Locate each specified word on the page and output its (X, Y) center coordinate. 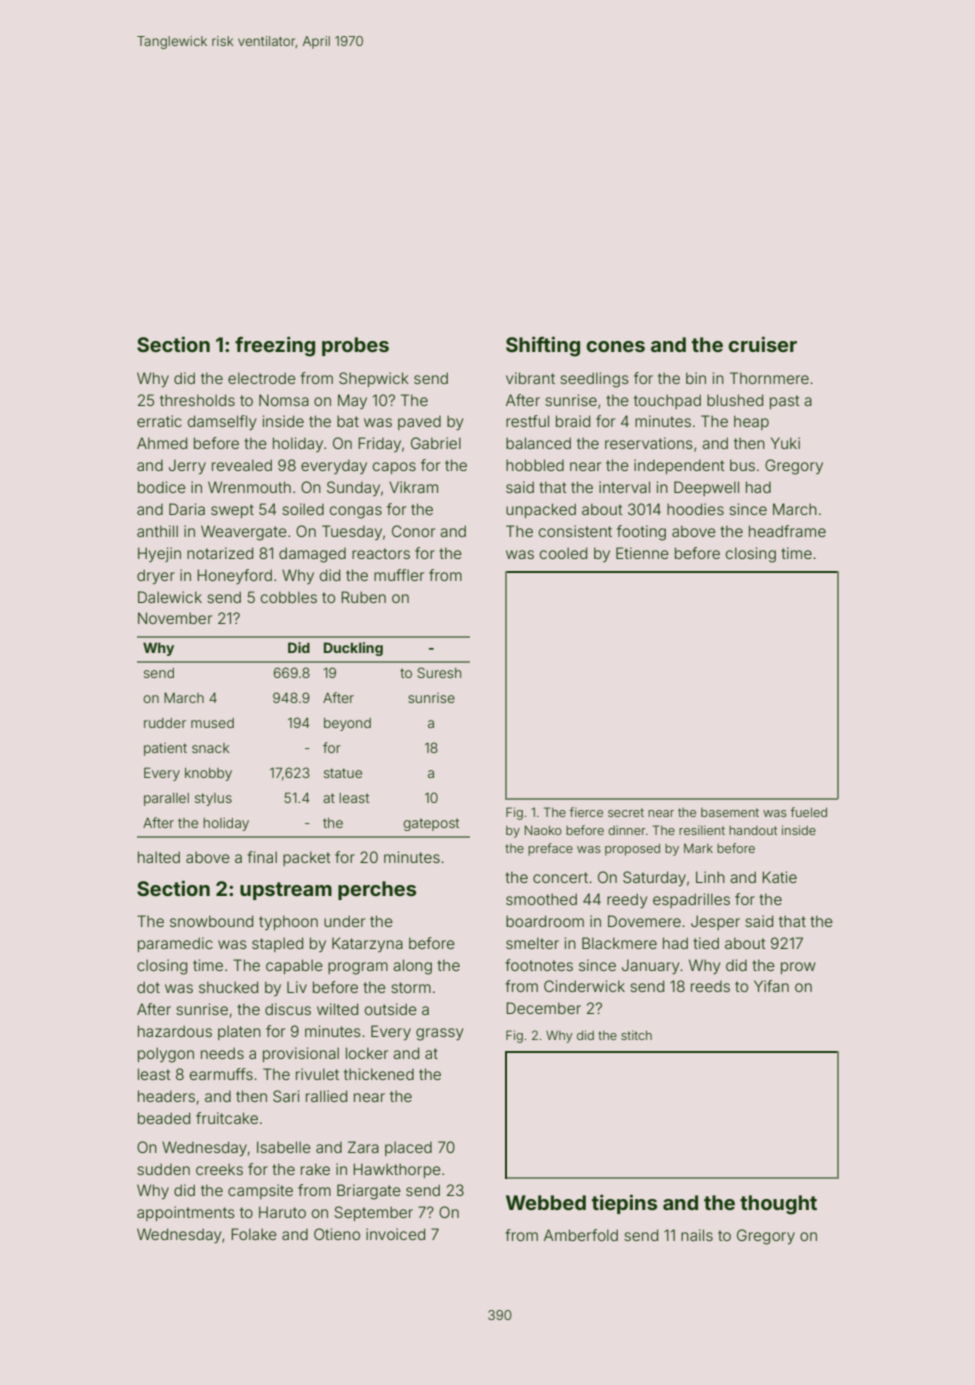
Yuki (785, 443)
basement (730, 812)
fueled (809, 812)
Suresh (439, 672)
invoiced (395, 1234)
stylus (213, 799)
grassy (439, 1034)
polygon (166, 1055)
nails (697, 1235)
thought (778, 1205)
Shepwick (374, 379)
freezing (275, 346)
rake (315, 1169)
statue (343, 773)
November (175, 618)
